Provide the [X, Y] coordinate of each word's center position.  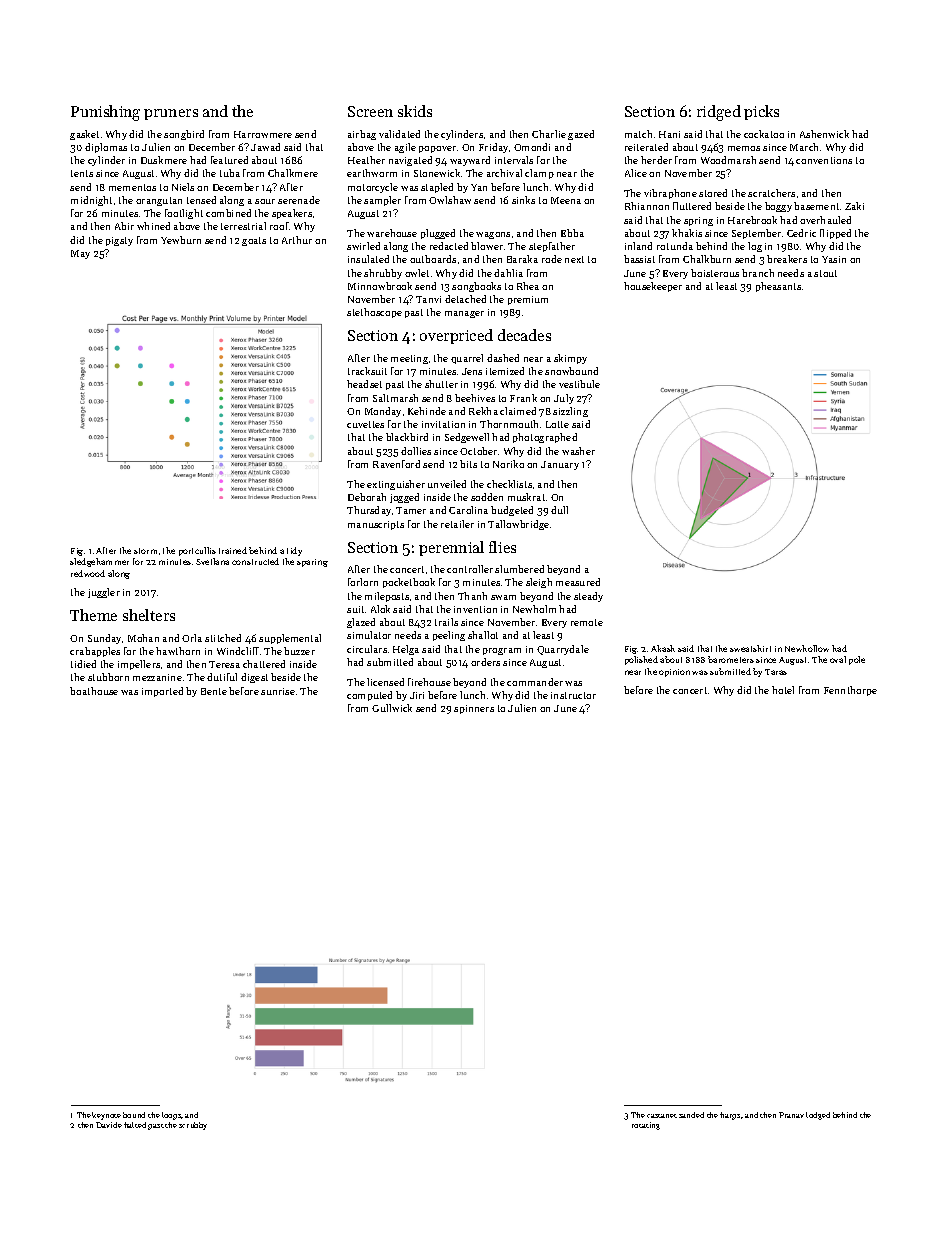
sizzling [570, 412]
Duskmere [164, 160]
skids [415, 111]
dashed [503, 358]
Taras [776, 672]
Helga [406, 650]
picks [761, 112]
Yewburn [181, 240]
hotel [783, 690]
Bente [214, 691]
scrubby [193, 1126]
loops [172, 1116]
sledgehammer [99, 562]
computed [369, 696]
